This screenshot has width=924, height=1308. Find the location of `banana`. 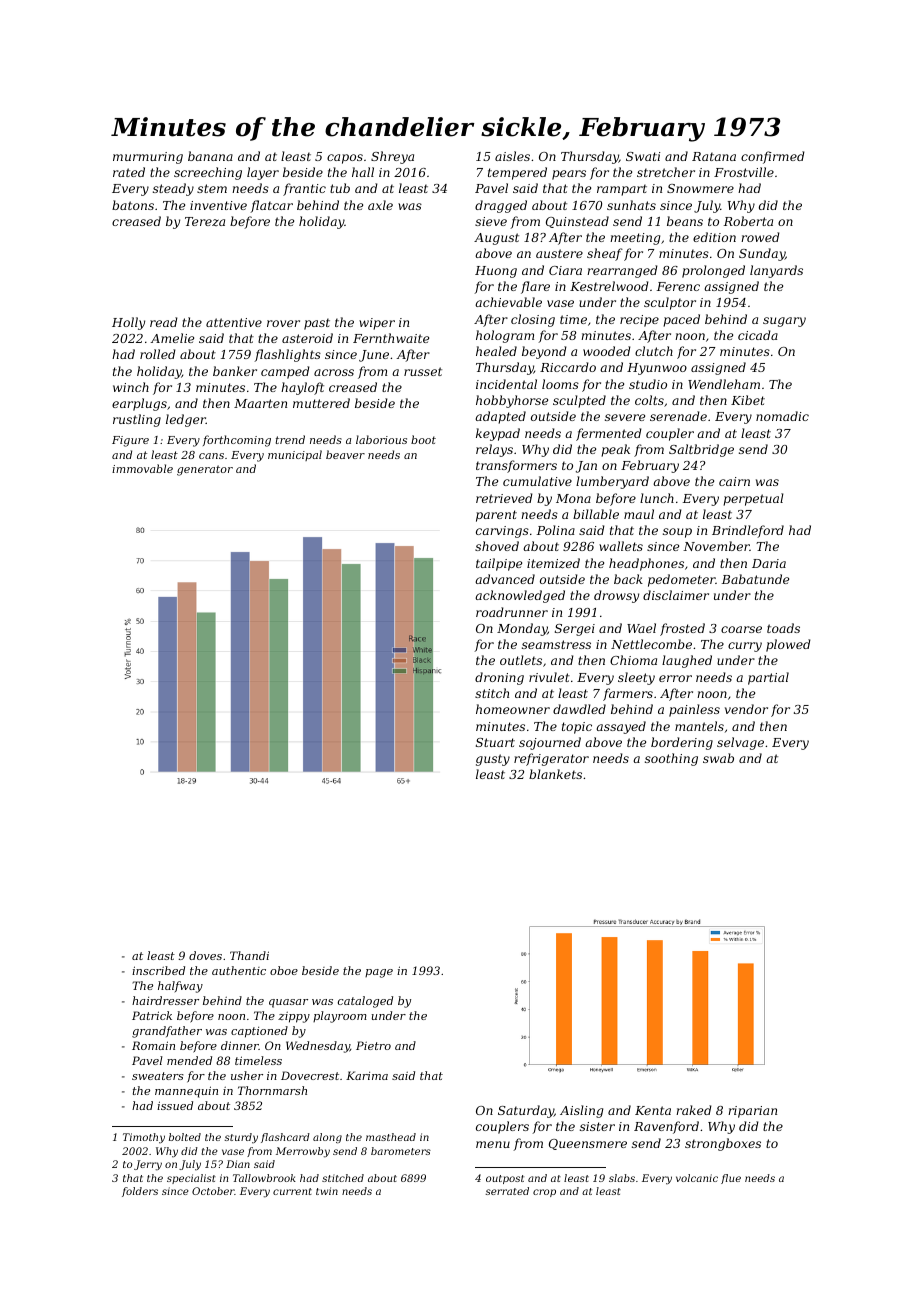

banana is located at coordinates (210, 156).
